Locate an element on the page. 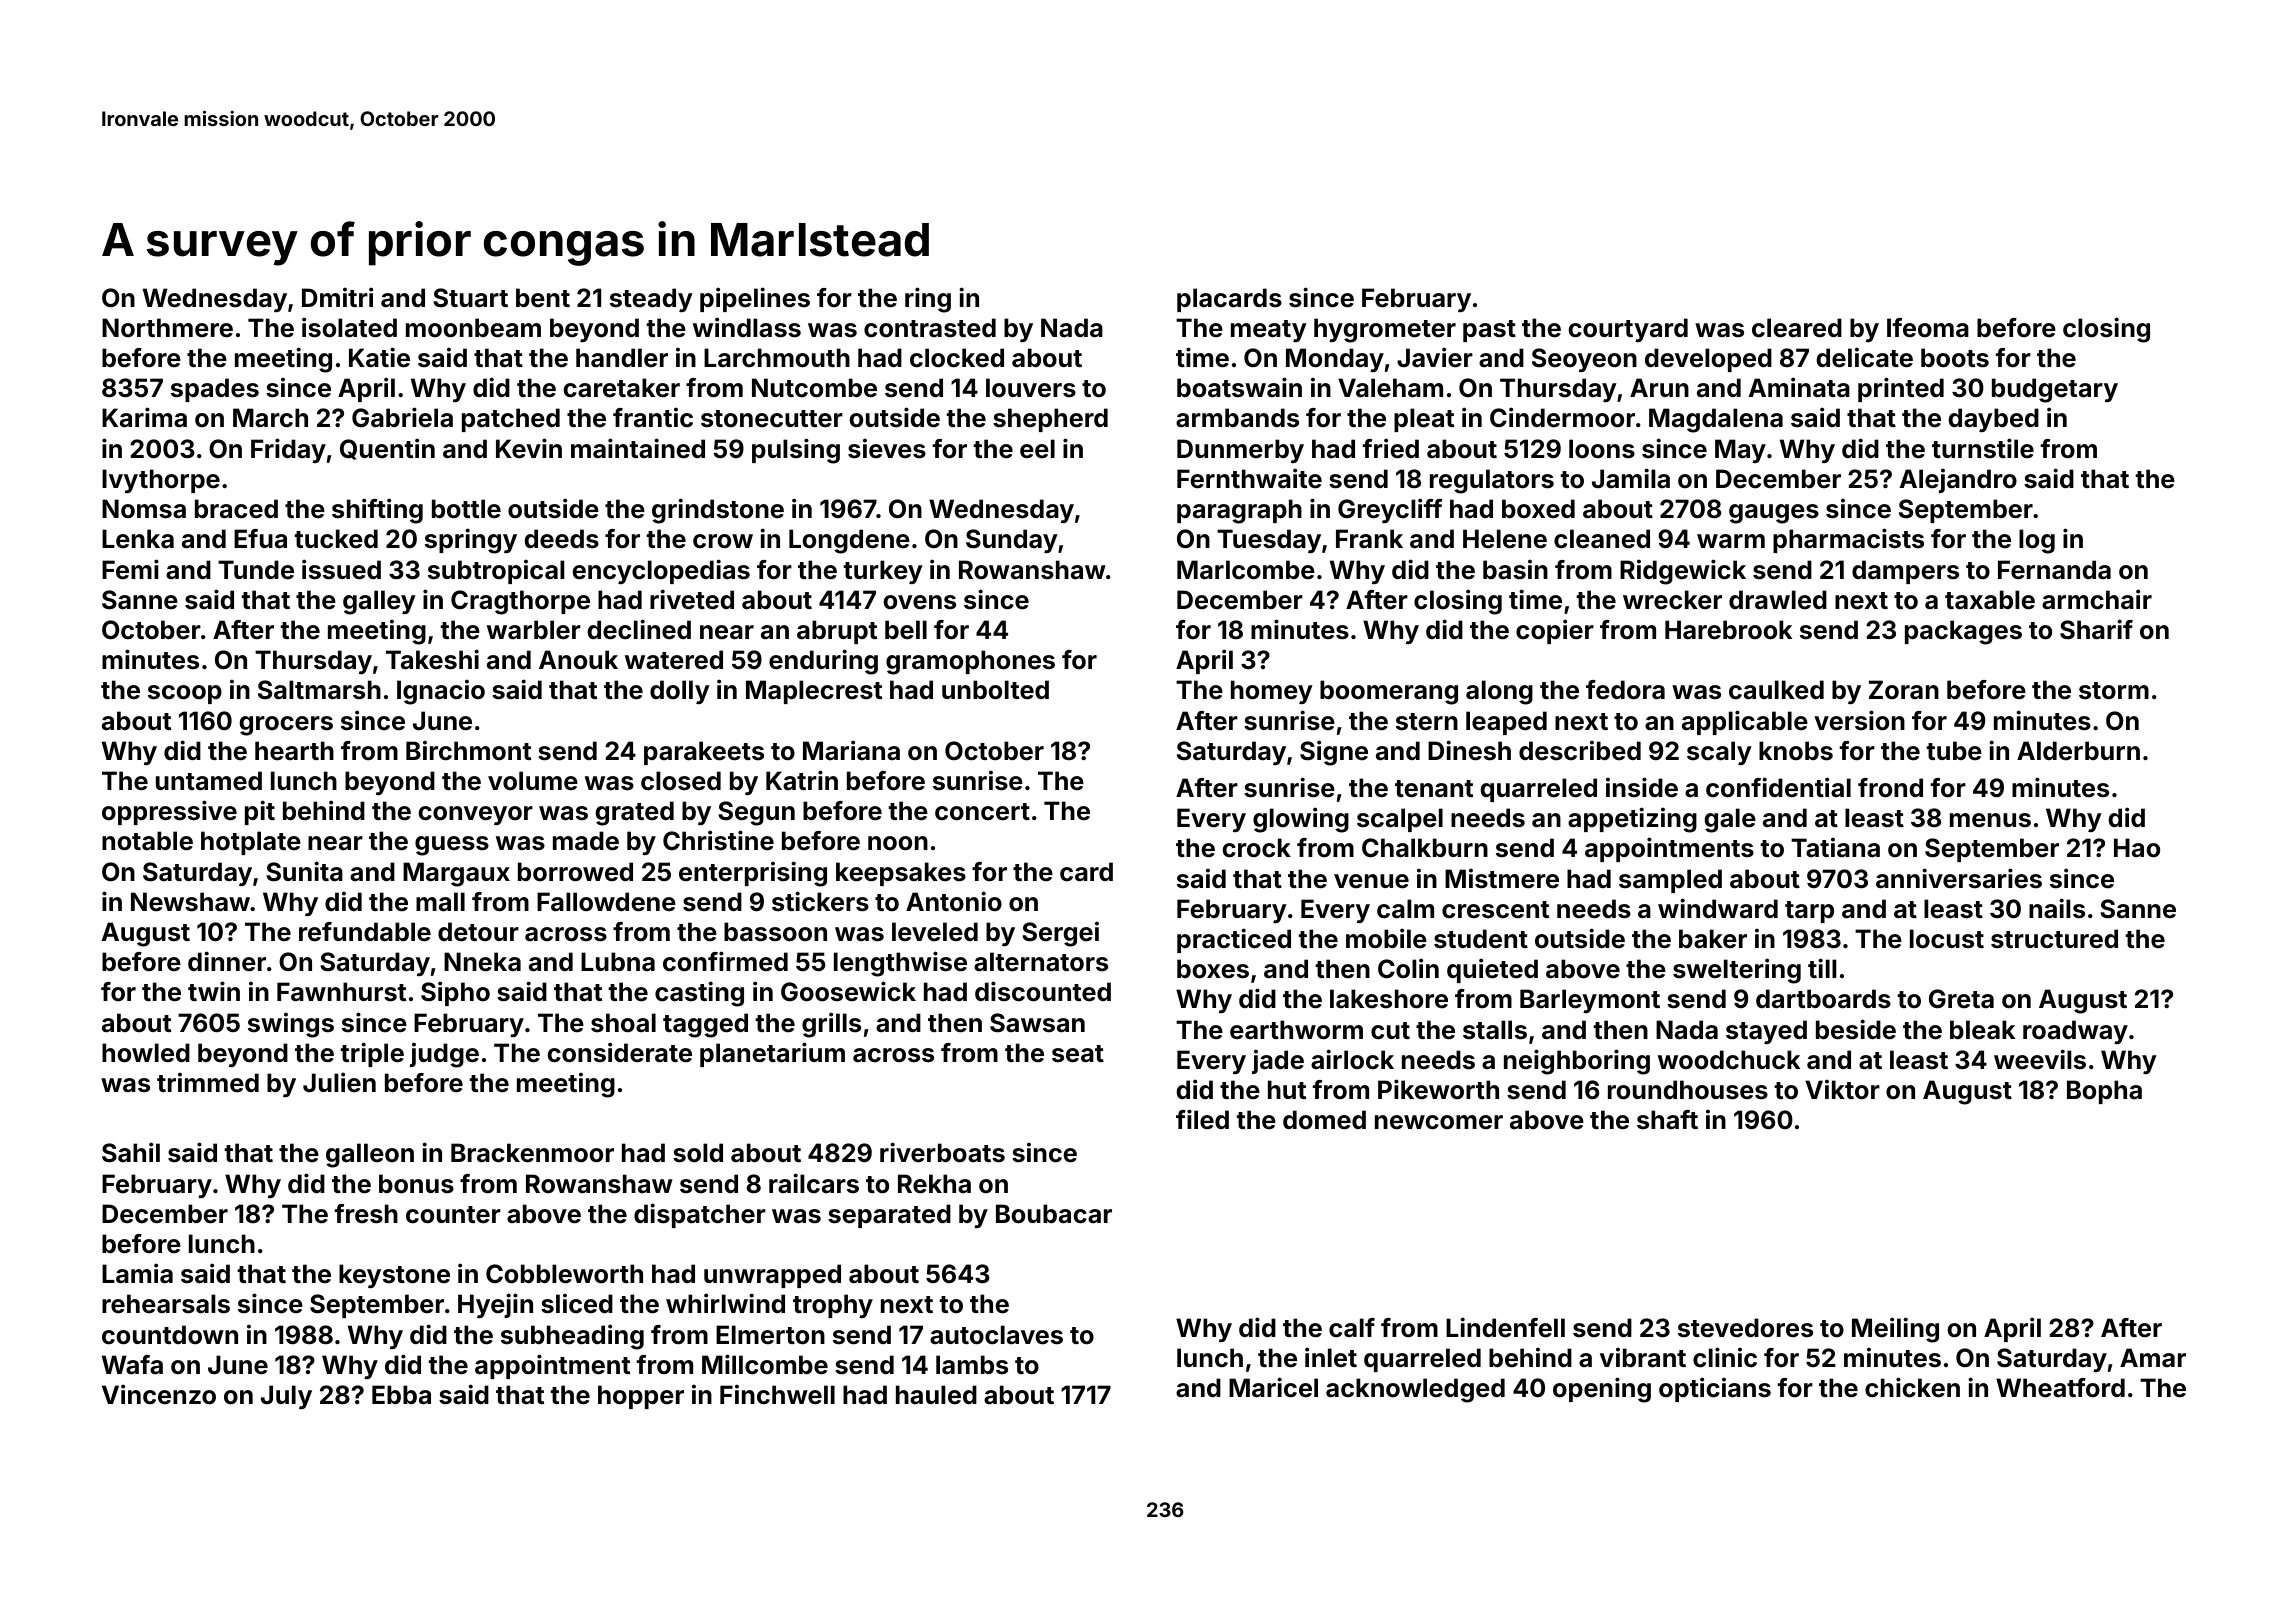 The width and height of the image is (2292, 1620). newcomer is located at coordinates (1439, 1122).
